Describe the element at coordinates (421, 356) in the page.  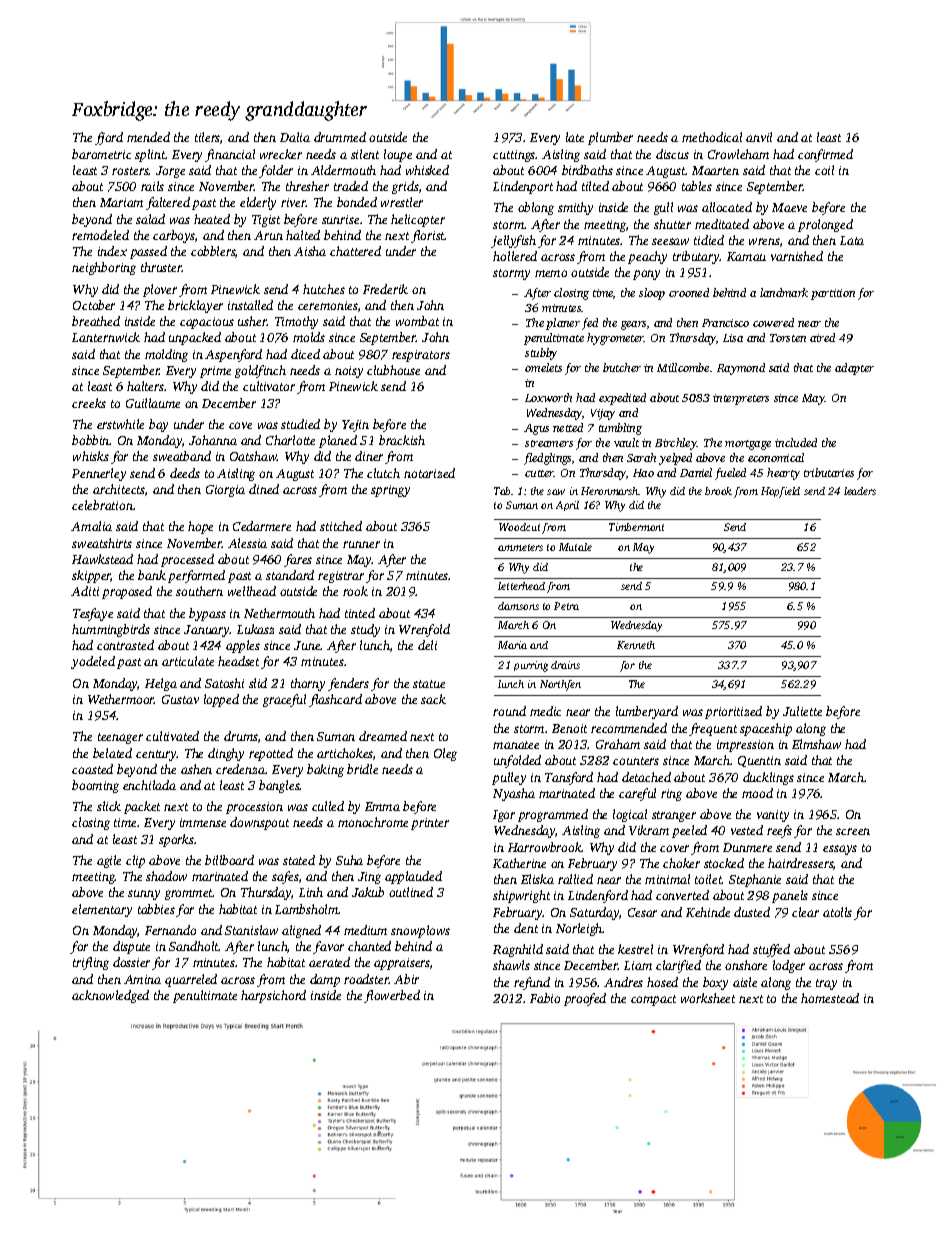
I see `respirators` at that location.
